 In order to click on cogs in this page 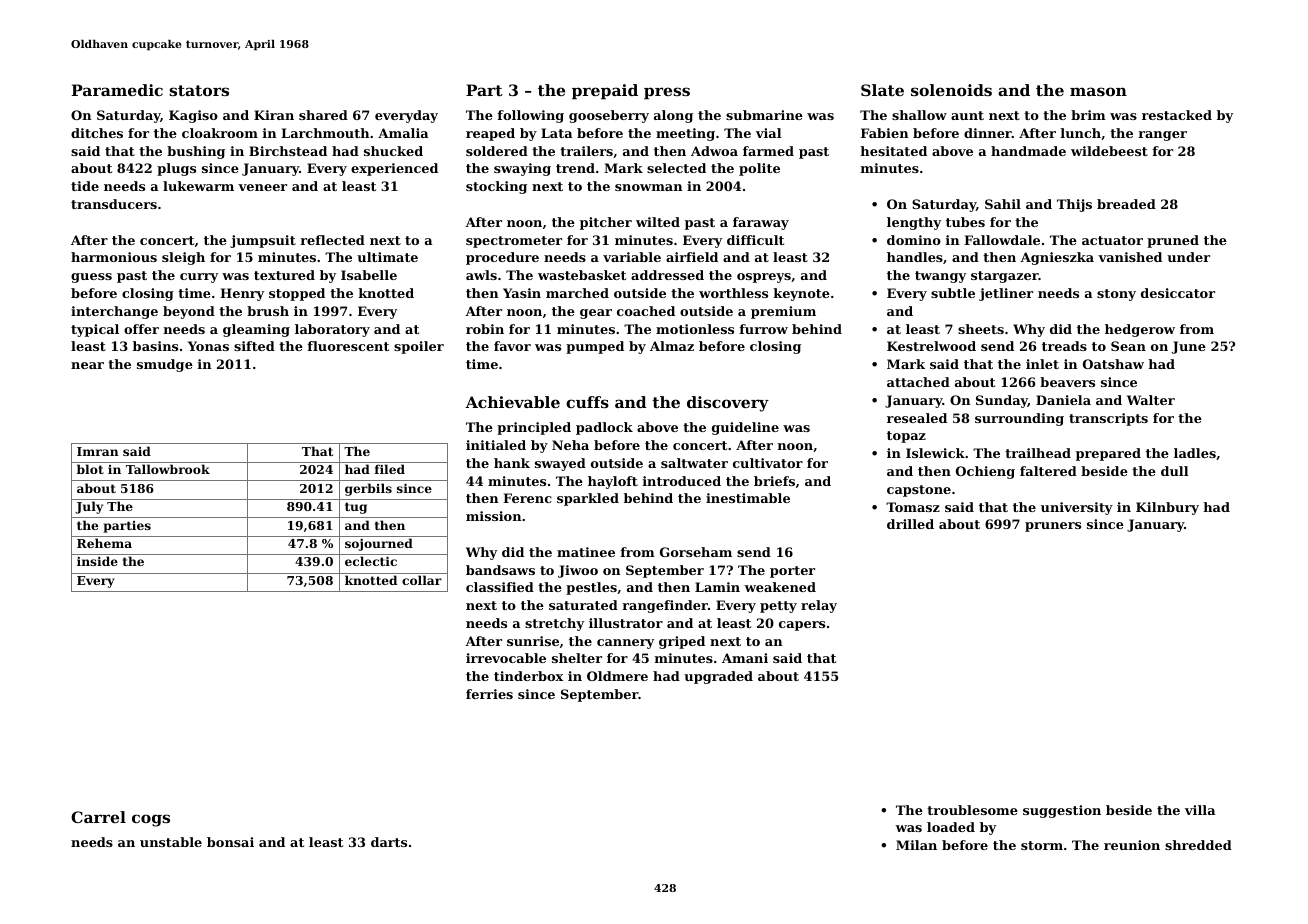, I will do `click(151, 820)`.
